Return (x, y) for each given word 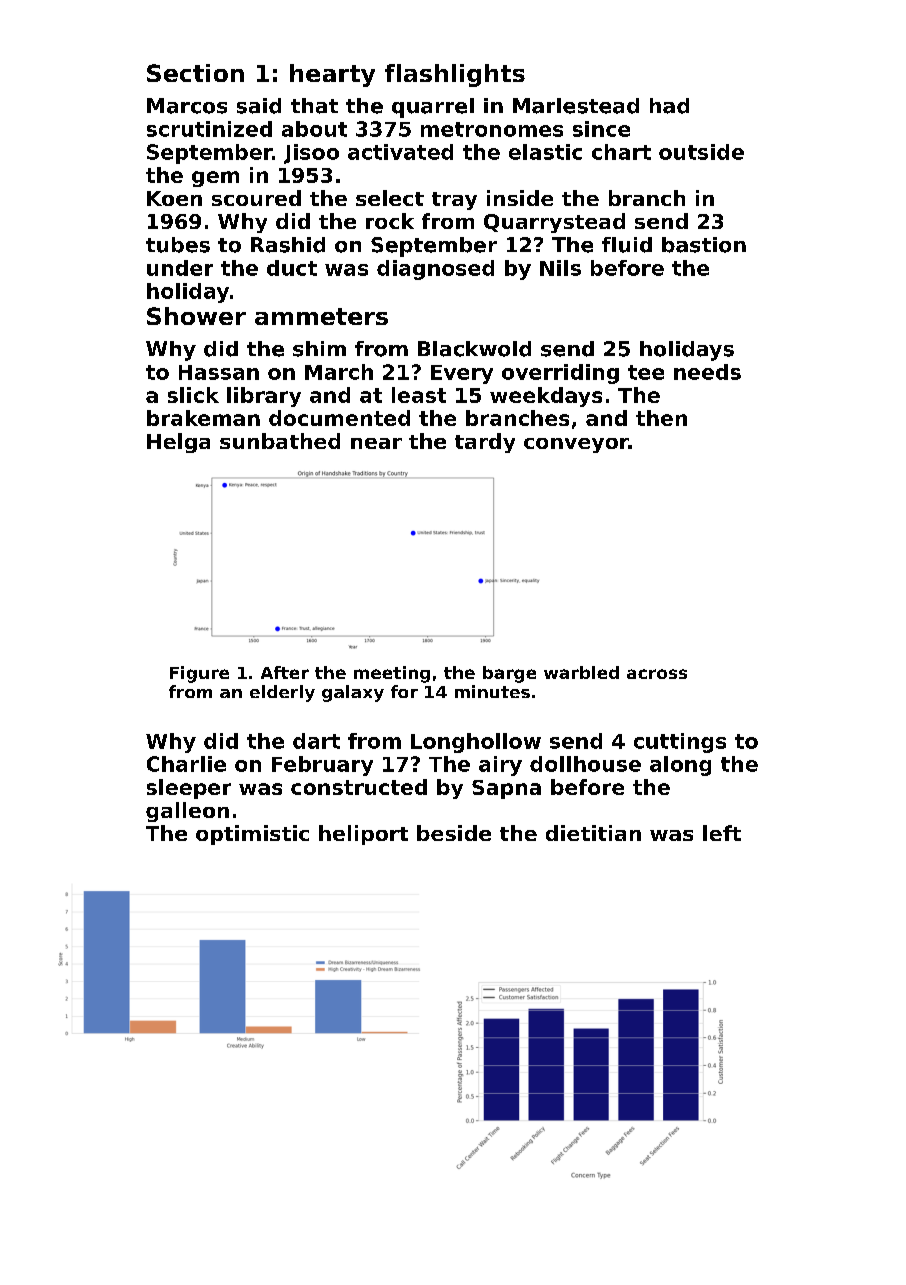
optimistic (252, 835)
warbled (581, 672)
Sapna (506, 789)
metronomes (492, 129)
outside (701, 152)
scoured (256, 198)
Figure (199, 674)
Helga (178, 443)
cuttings (680, 743)
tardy (485, 443)
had (669, 106)
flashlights (455, 75)
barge (509, 674)
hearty (332, 75)
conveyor (576, 445)
